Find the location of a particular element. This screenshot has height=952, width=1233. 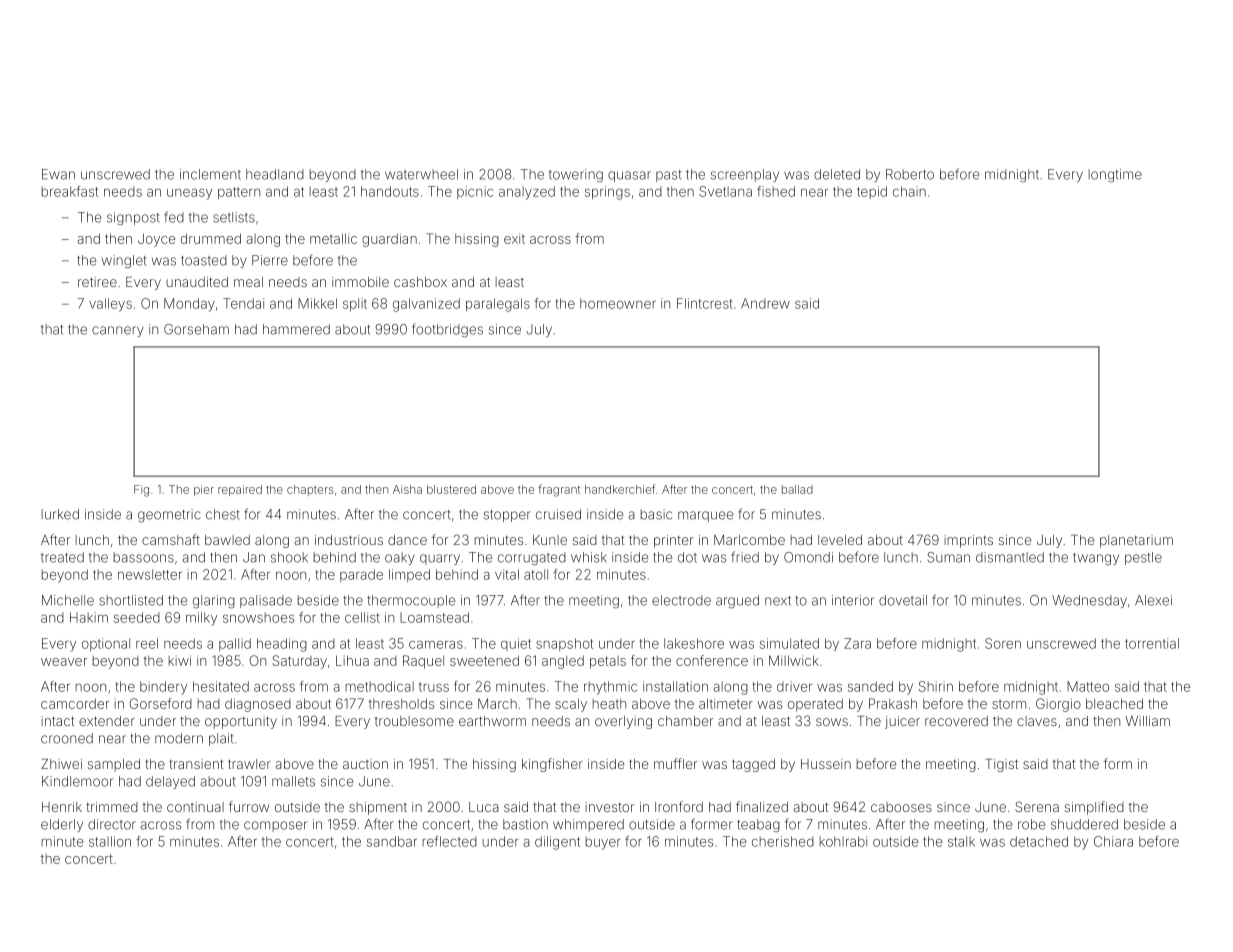

Andrew is located at coordinates (765, 303).
